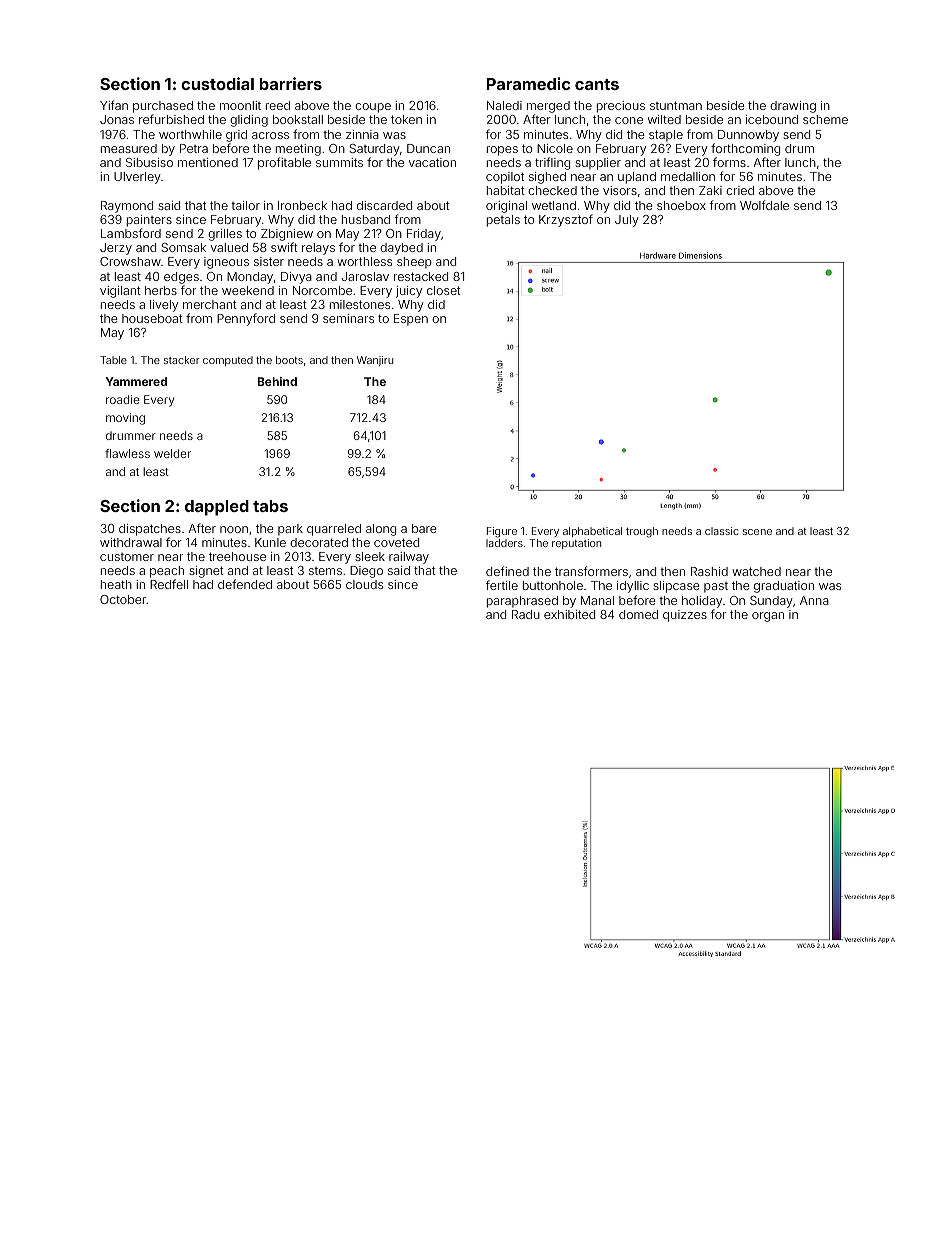 This screenshot has width=952, height=1233. I want to click on defended, so click(245, 584).
